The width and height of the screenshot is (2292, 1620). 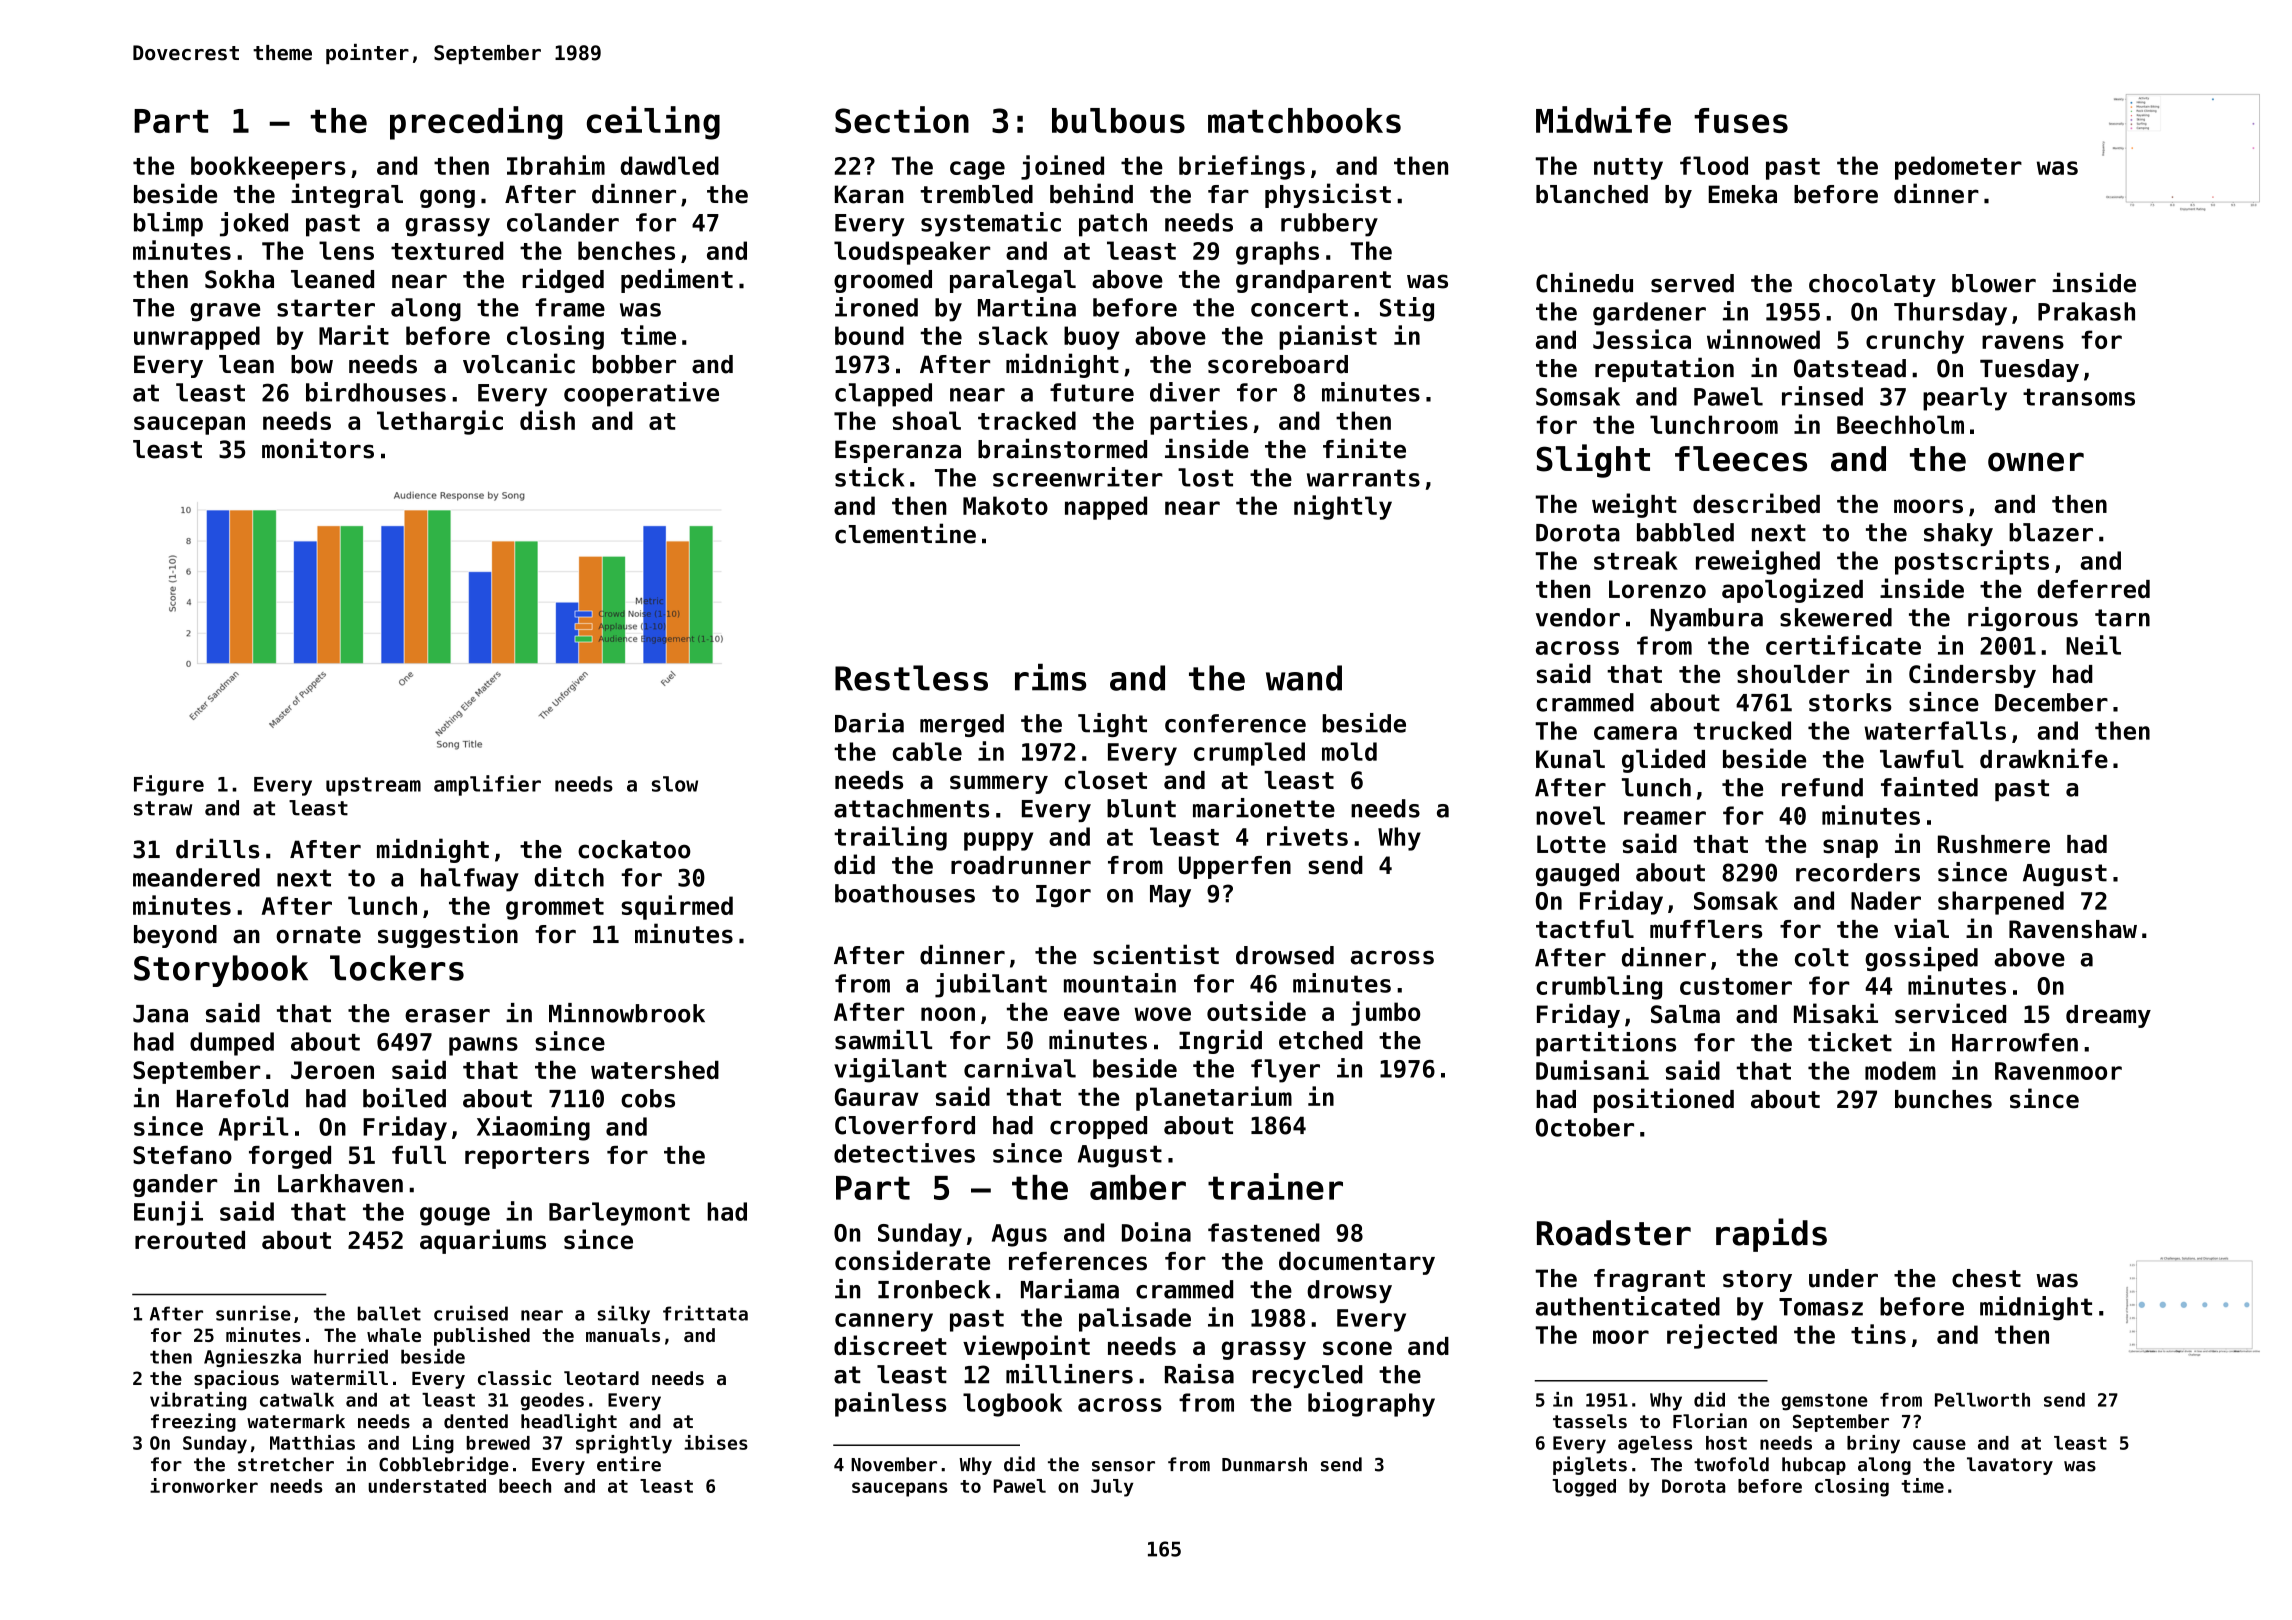 I want to click on Stig, so click(x=1407, y=309).
